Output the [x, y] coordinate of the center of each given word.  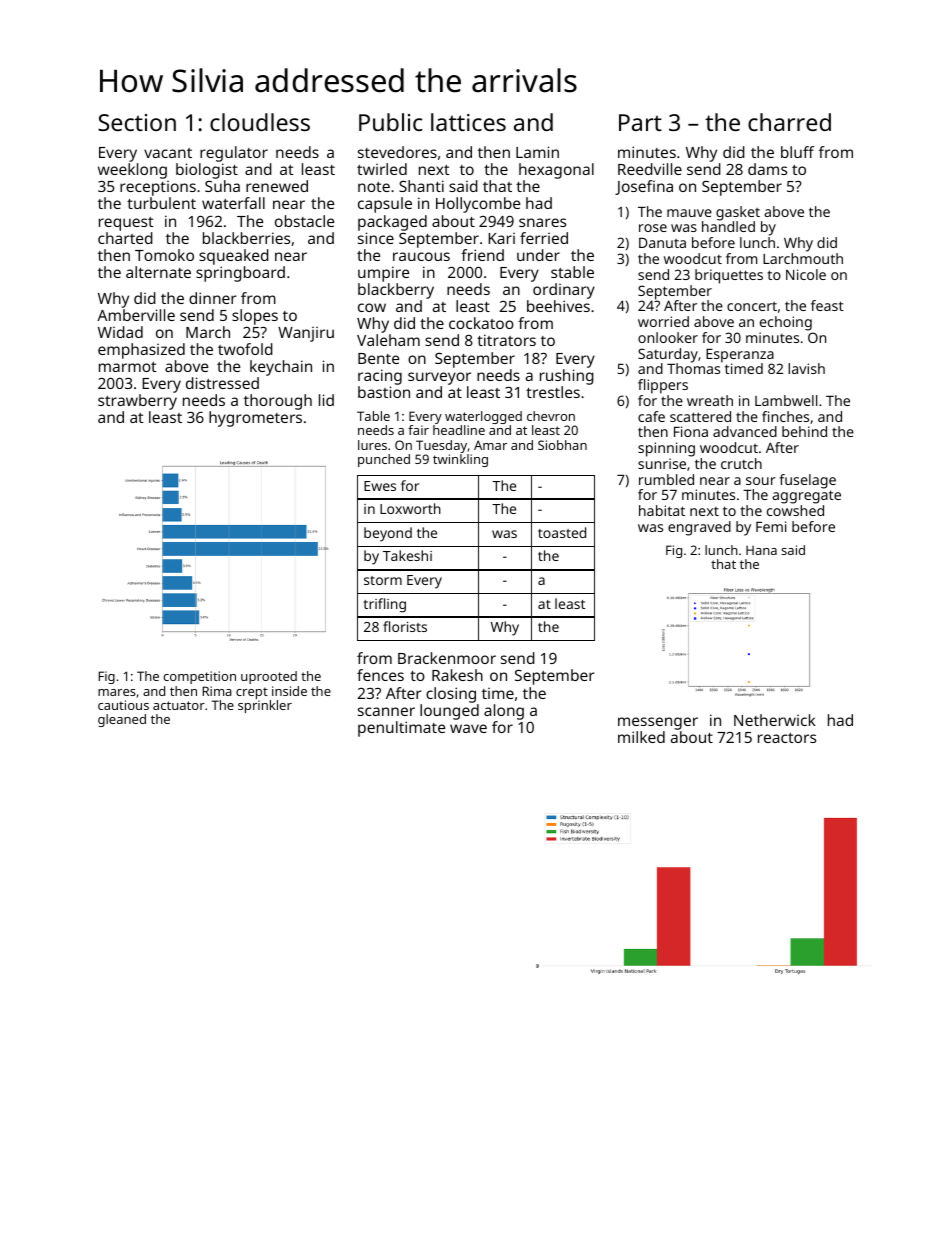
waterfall [233, 203]
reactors [787, 738]
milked [641, 737]
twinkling [460, 460]
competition [199, 677]
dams [767, 169]
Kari [501, 238]
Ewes [380, 486]
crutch [741, 463]
